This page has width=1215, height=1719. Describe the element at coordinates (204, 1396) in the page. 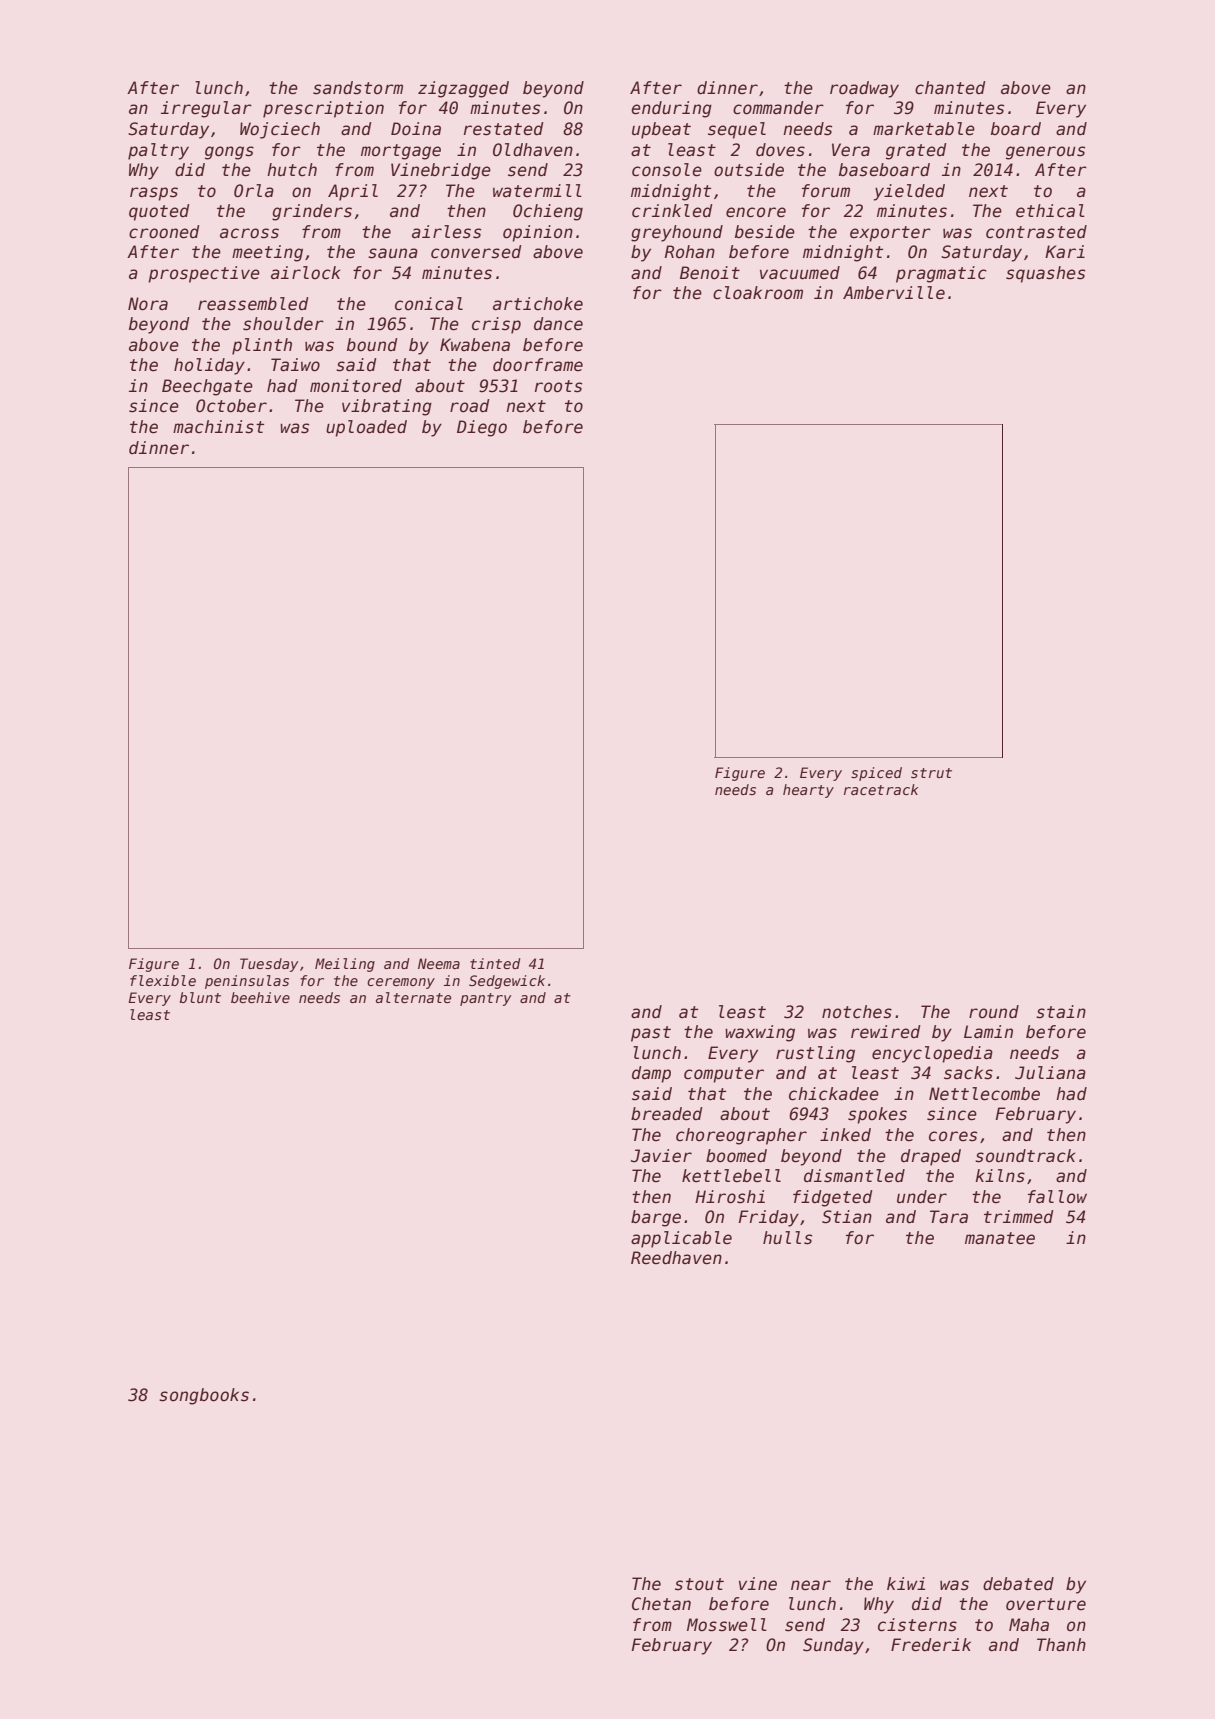

I see `songbooks` at that location.
